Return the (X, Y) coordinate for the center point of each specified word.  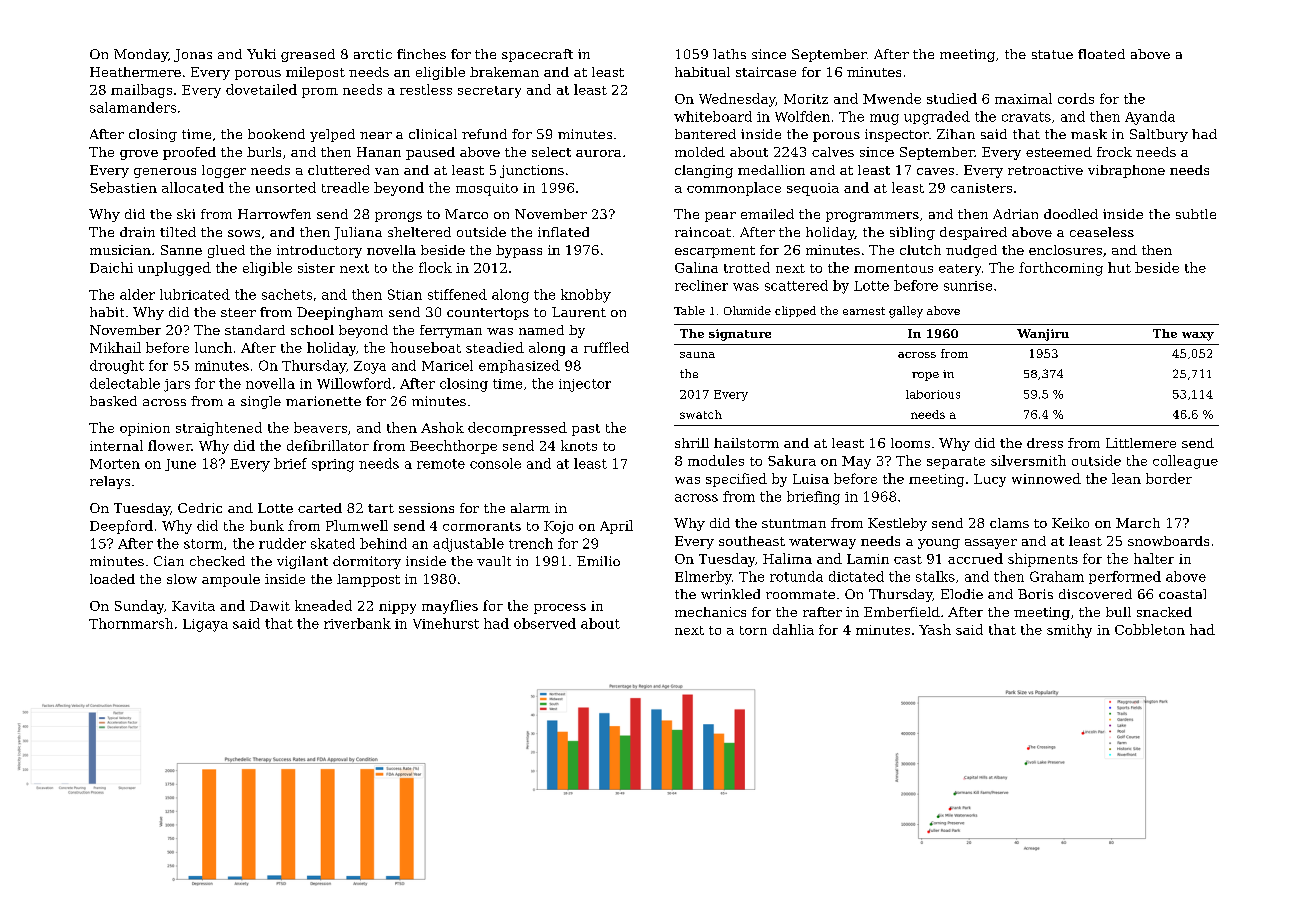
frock (1114, 152)
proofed (189, 153)
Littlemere (1141, 443)
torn (753, 630)
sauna (697, 355)
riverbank (357, 623)
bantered (705, 134)
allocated (193, 187)
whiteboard (713, 116)
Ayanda (1150, 118)
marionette (323, 401)
